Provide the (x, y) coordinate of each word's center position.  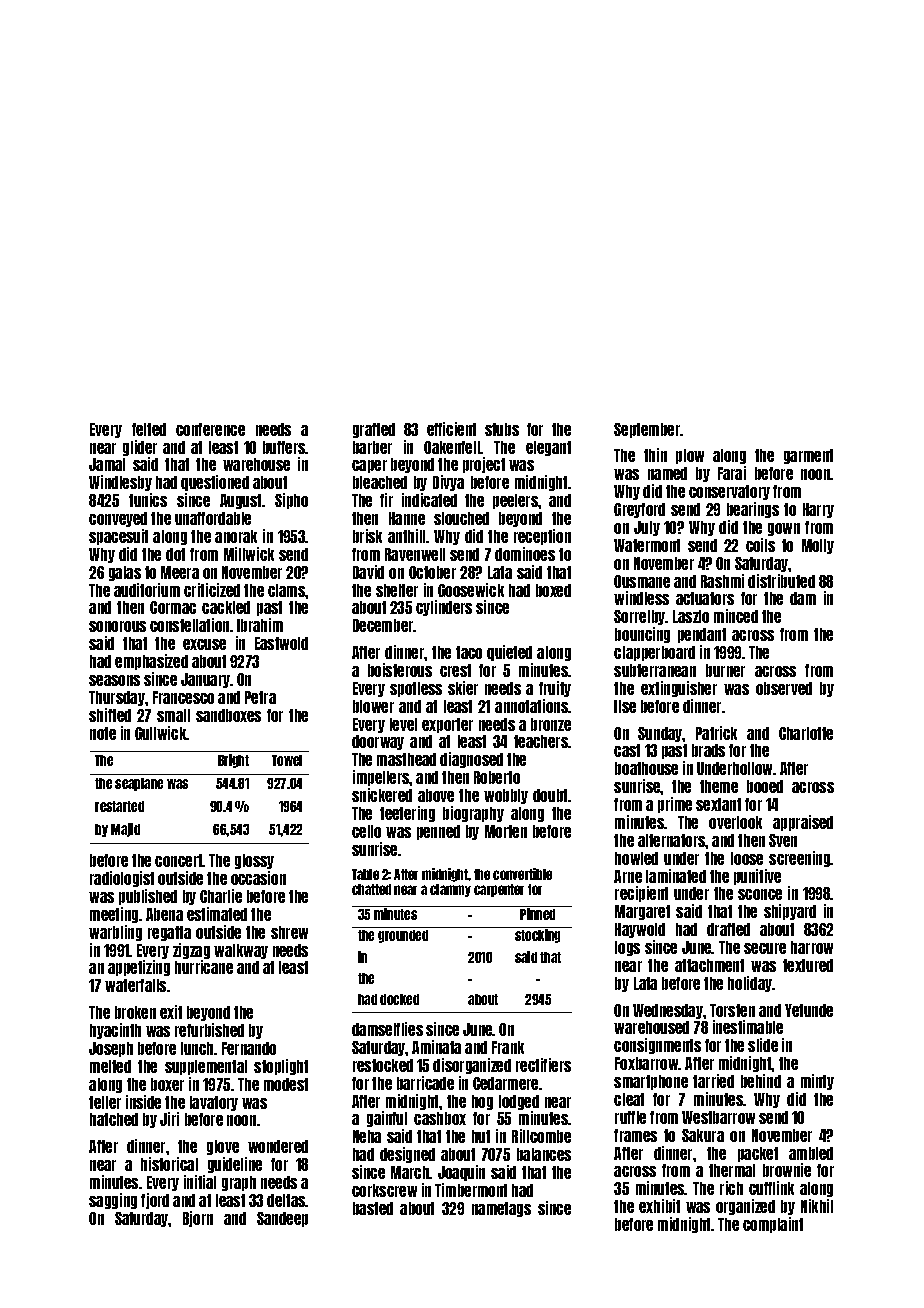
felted (149, 429)
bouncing (642, 635)
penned (438, 832)
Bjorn (198, 1219)
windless (641, 598)
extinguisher (679, 689)
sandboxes (228, 715)
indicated (429, 500)
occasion (258, 878)
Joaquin (461, 1173)
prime (675, 805)
